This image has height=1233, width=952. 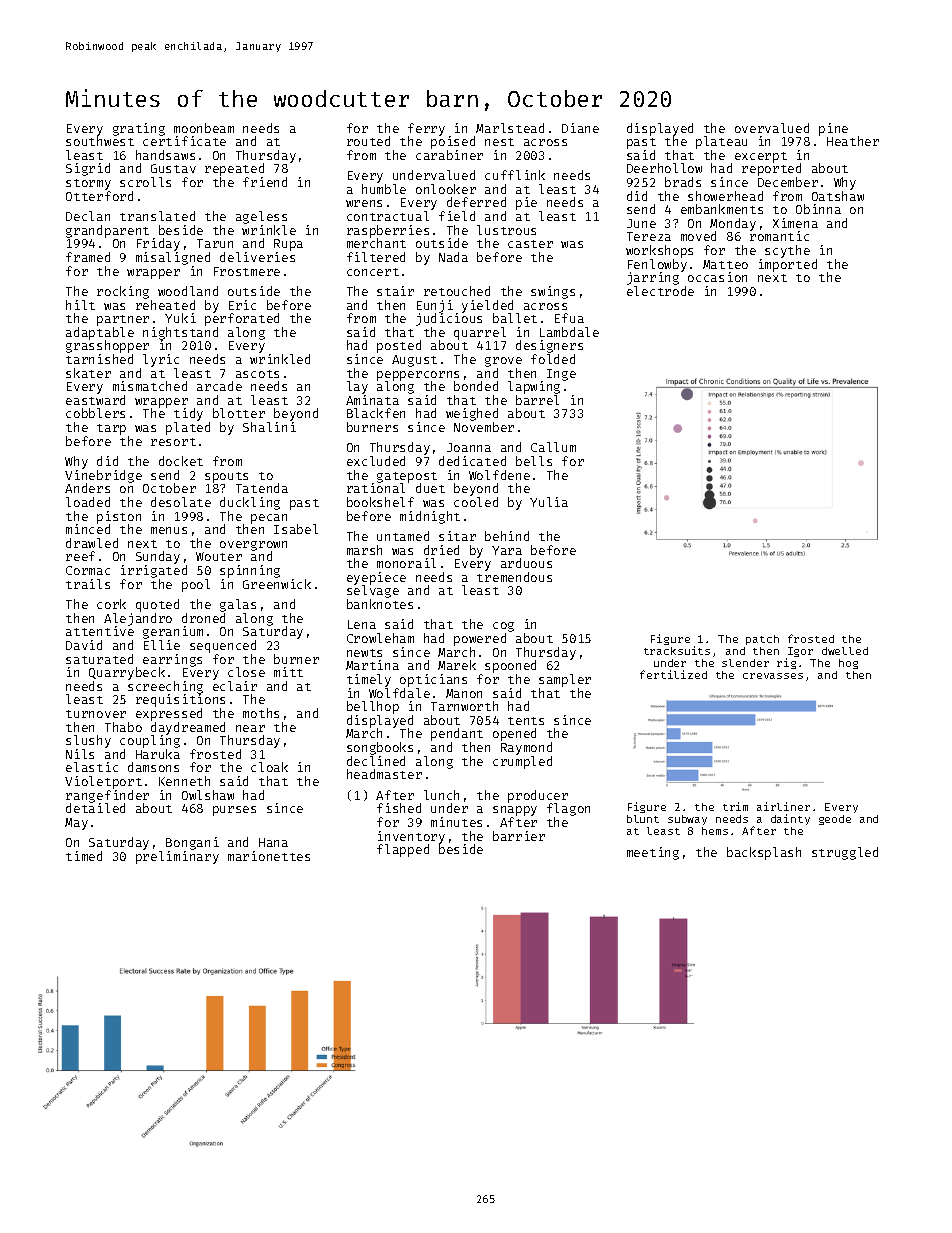 I want to click on patch, so click(x=762, y=640).
